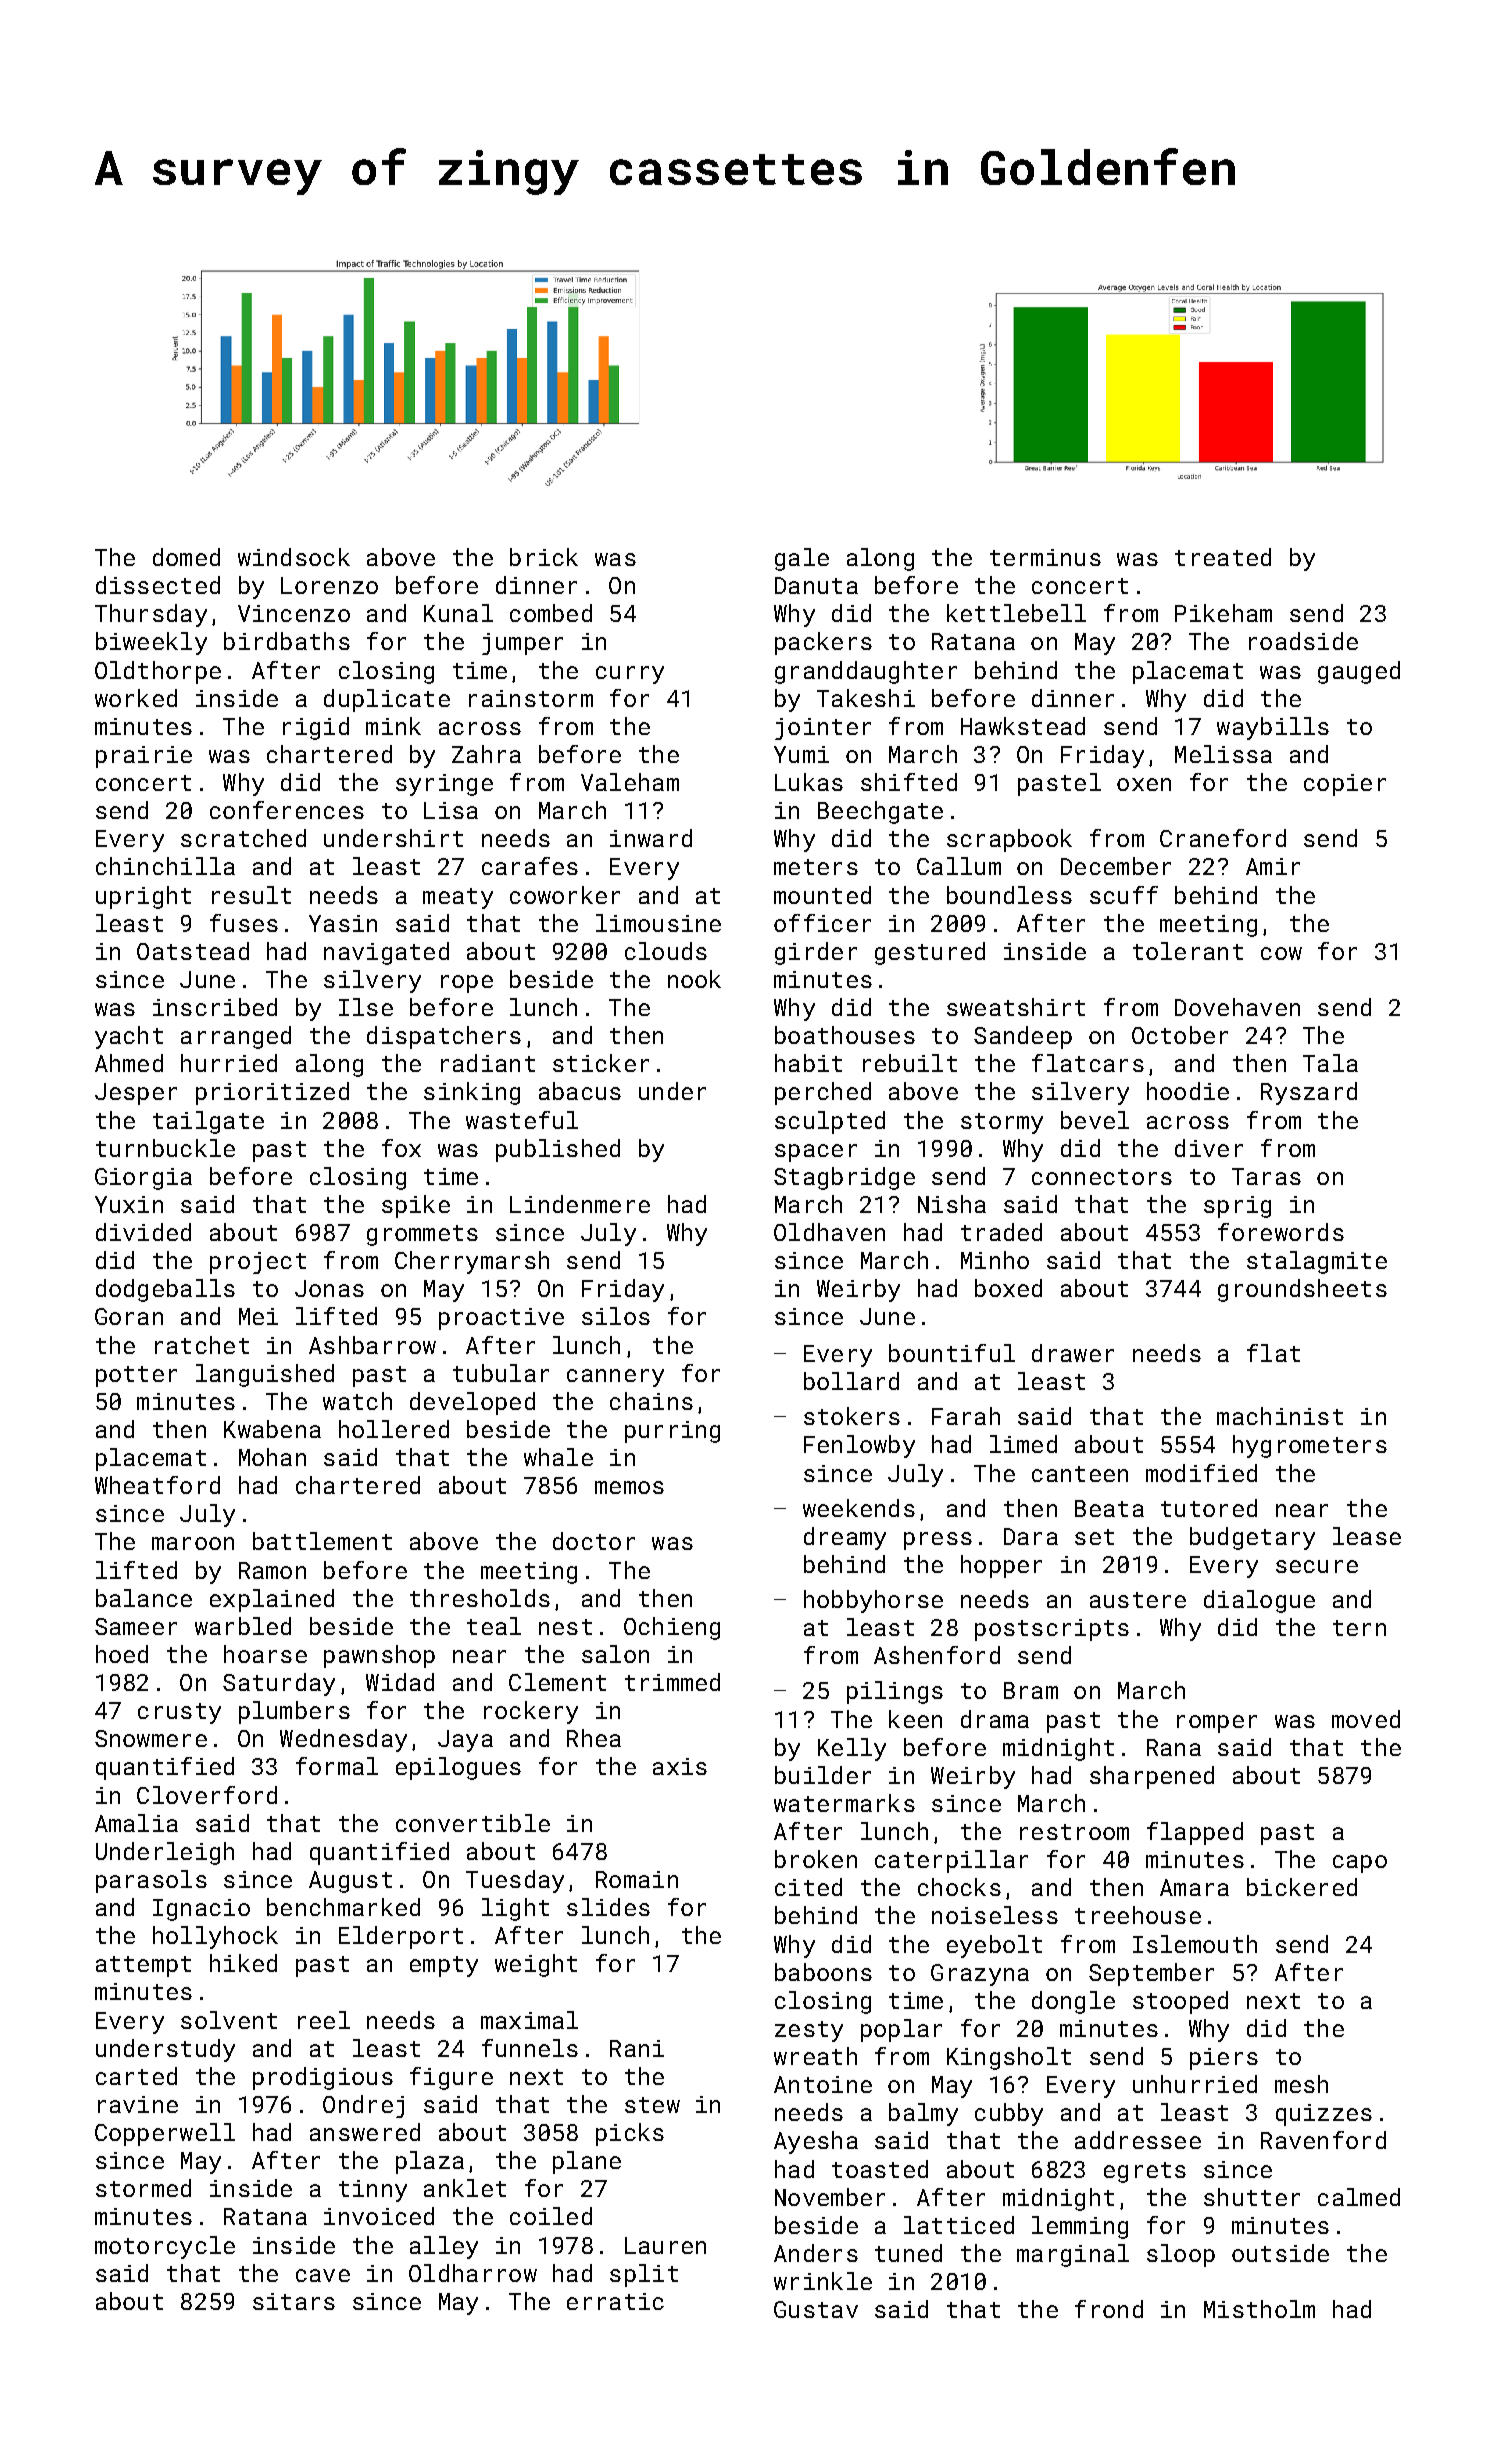  I want to click on Yumi, so click(801, 754).
